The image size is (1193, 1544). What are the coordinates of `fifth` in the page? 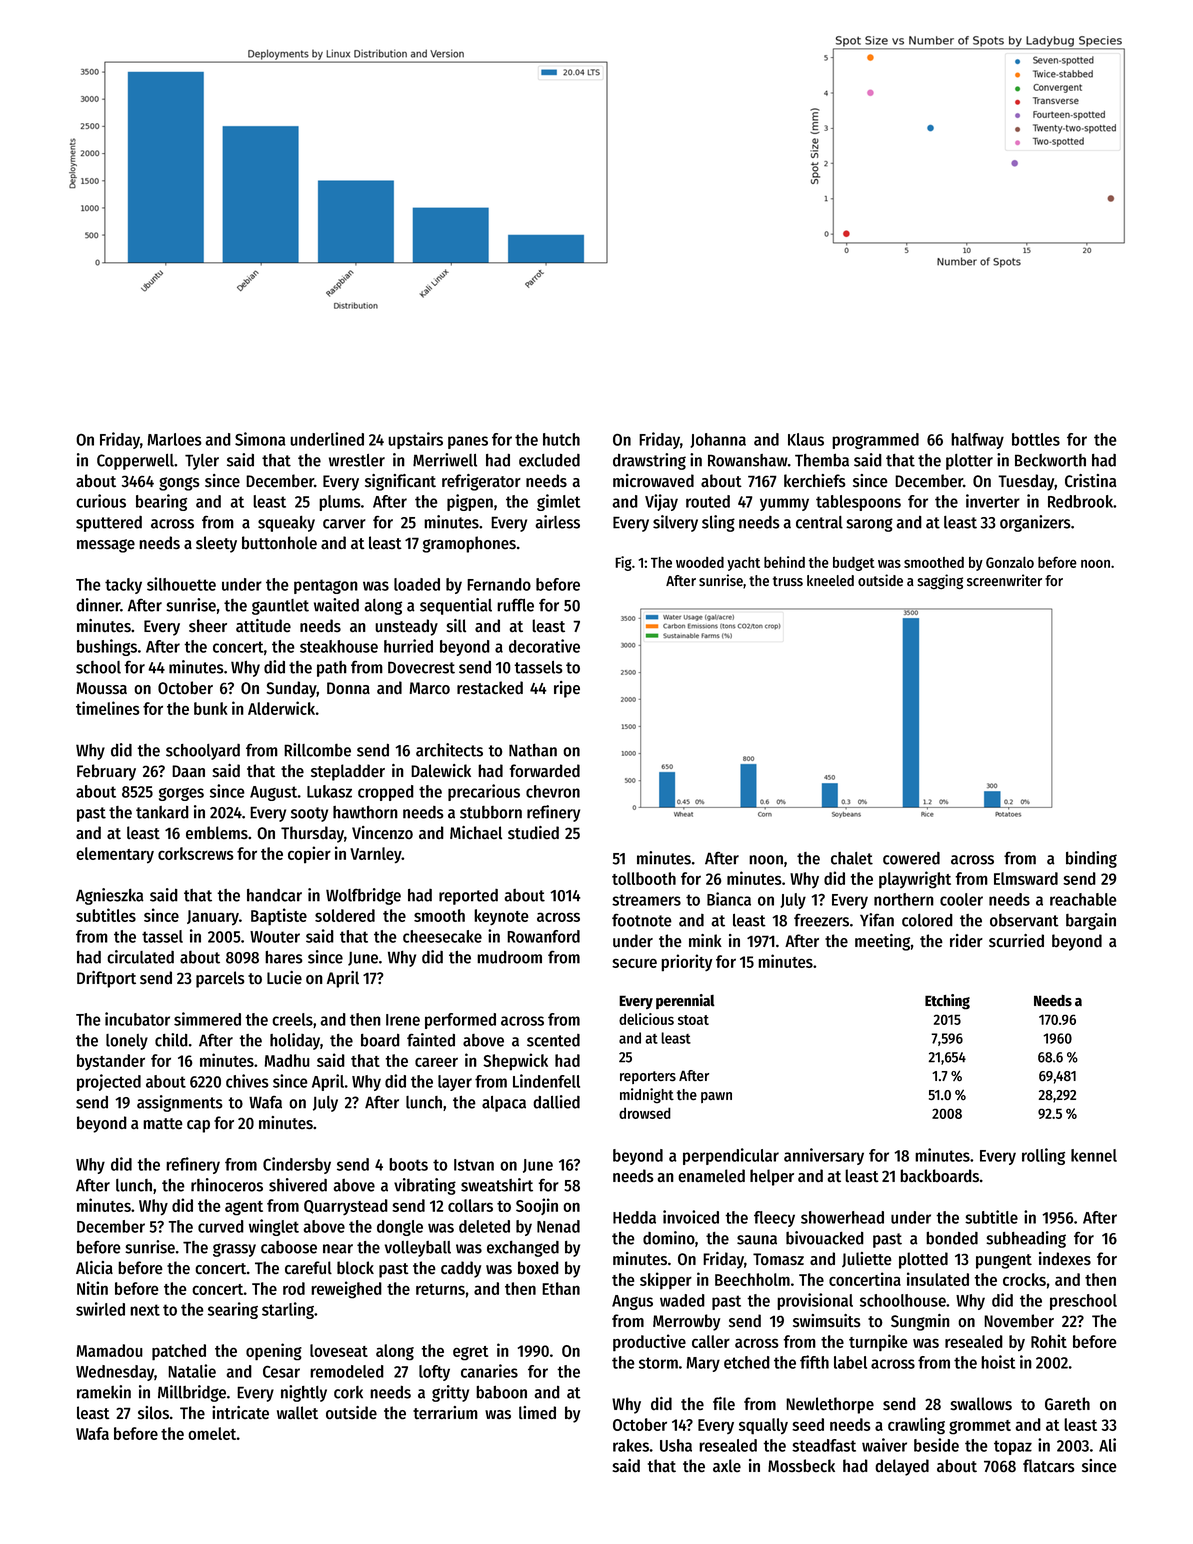 It's located at (814, 1362).
